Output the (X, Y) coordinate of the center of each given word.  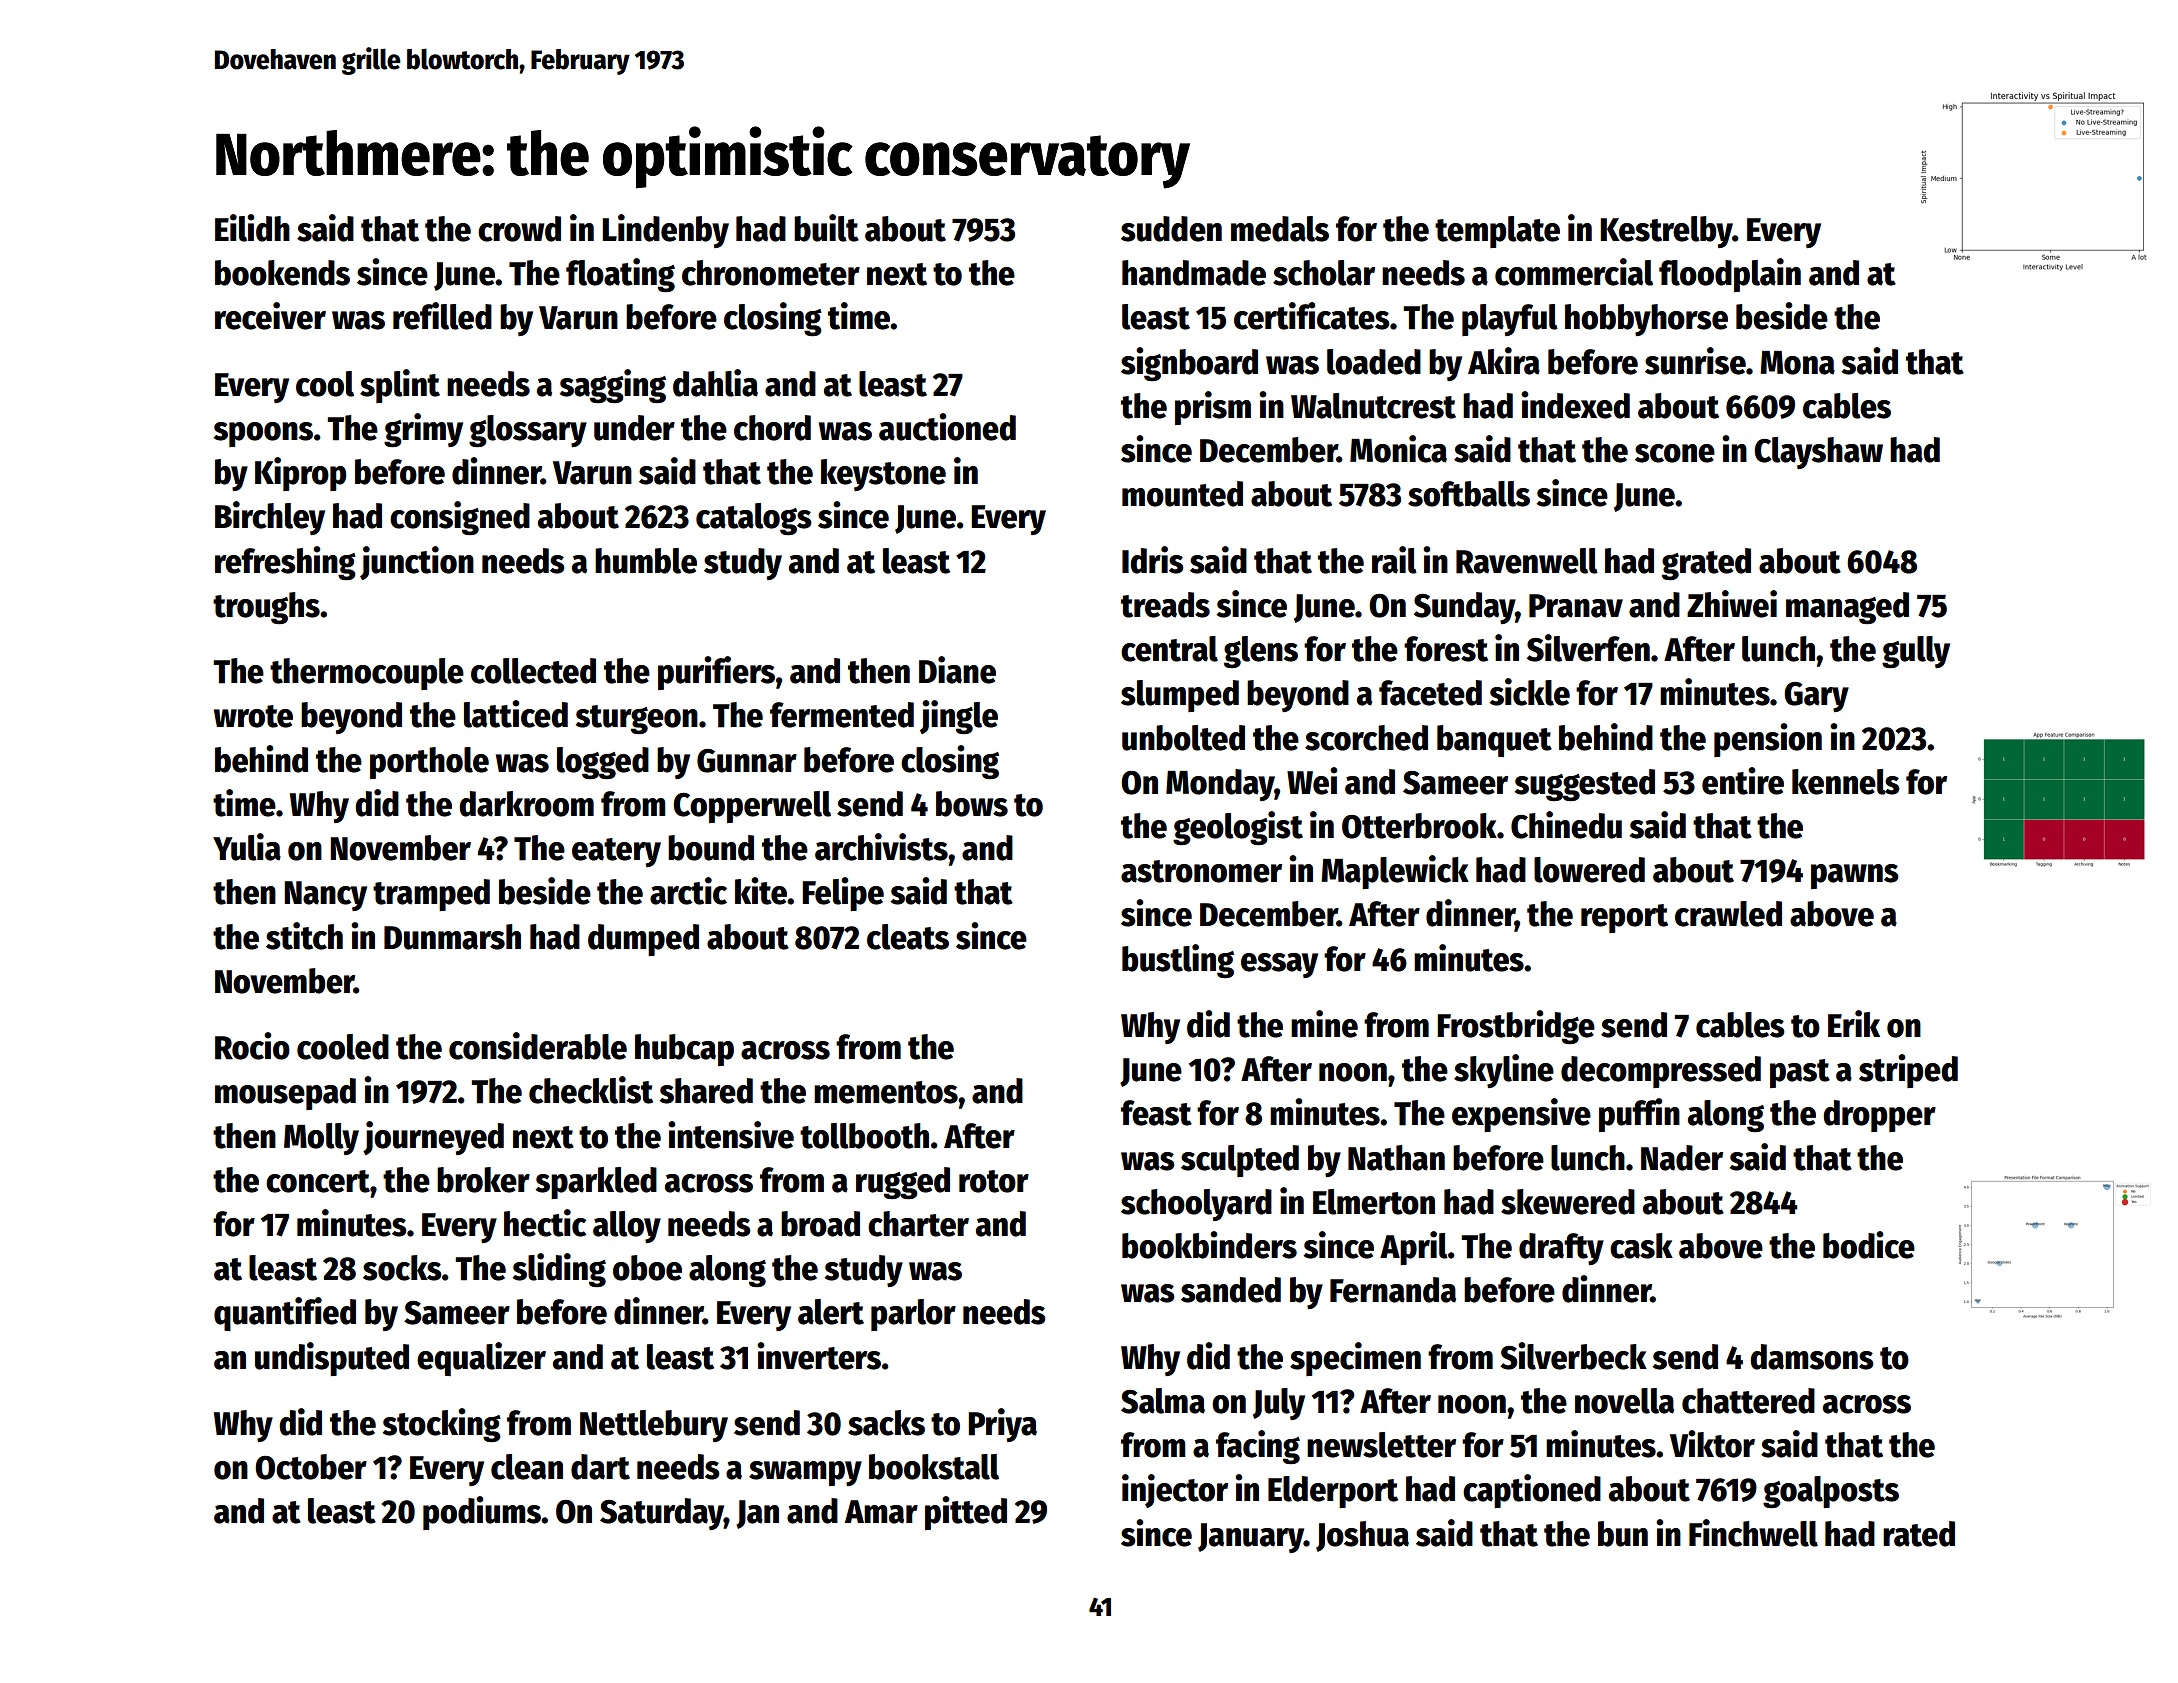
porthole (429, 763)
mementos (886, 1092)
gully (1916, 652)
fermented (842, 715)
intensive (731, 1135)
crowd (519, 229)
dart (600, 1467)
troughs (266, 608)
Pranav (1576, 606)
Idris (1153, 560)
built (826, 228)
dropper (1879, 1116)
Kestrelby (1666, 232)
